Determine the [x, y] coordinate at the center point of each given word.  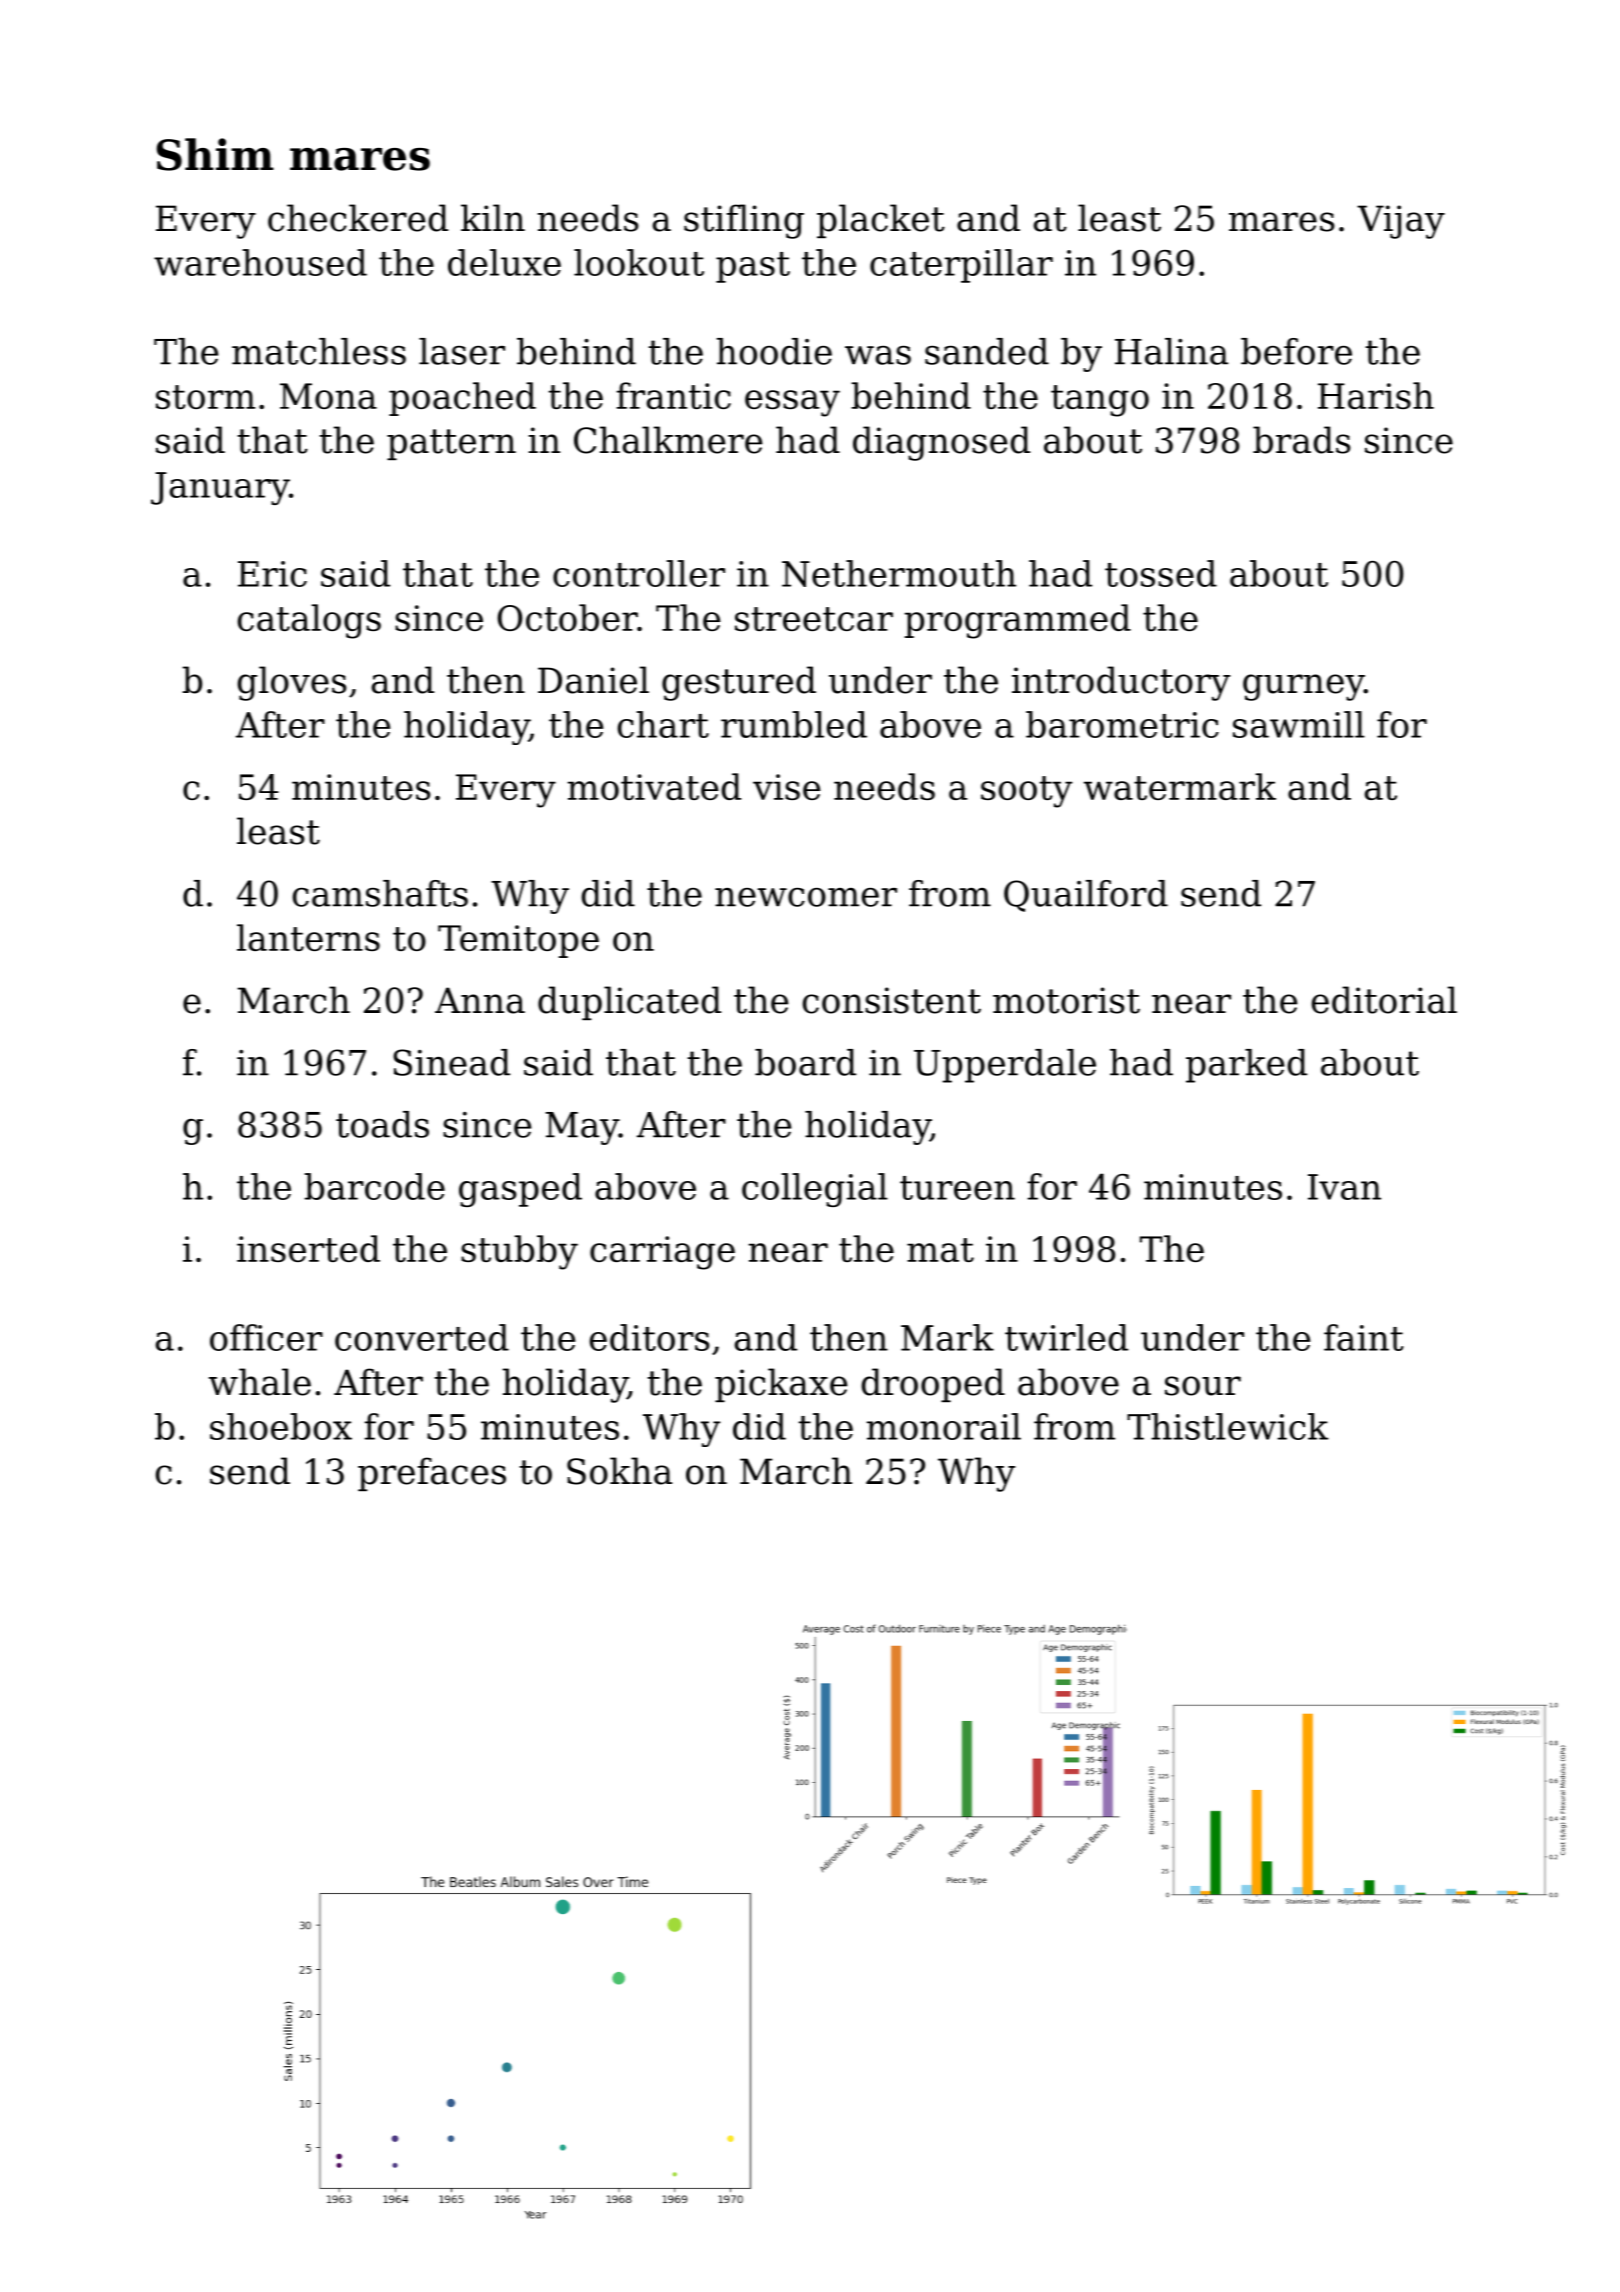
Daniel [593, 680]
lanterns [308, 937]
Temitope [518, 941]
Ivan [1344, 1187]
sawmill [1299, 724]
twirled [1066, 1337]
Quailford [1086, 896]
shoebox [281, 1426]
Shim [215, 154]
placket [881, 221]
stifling [744, 221]
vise [787, 787]
